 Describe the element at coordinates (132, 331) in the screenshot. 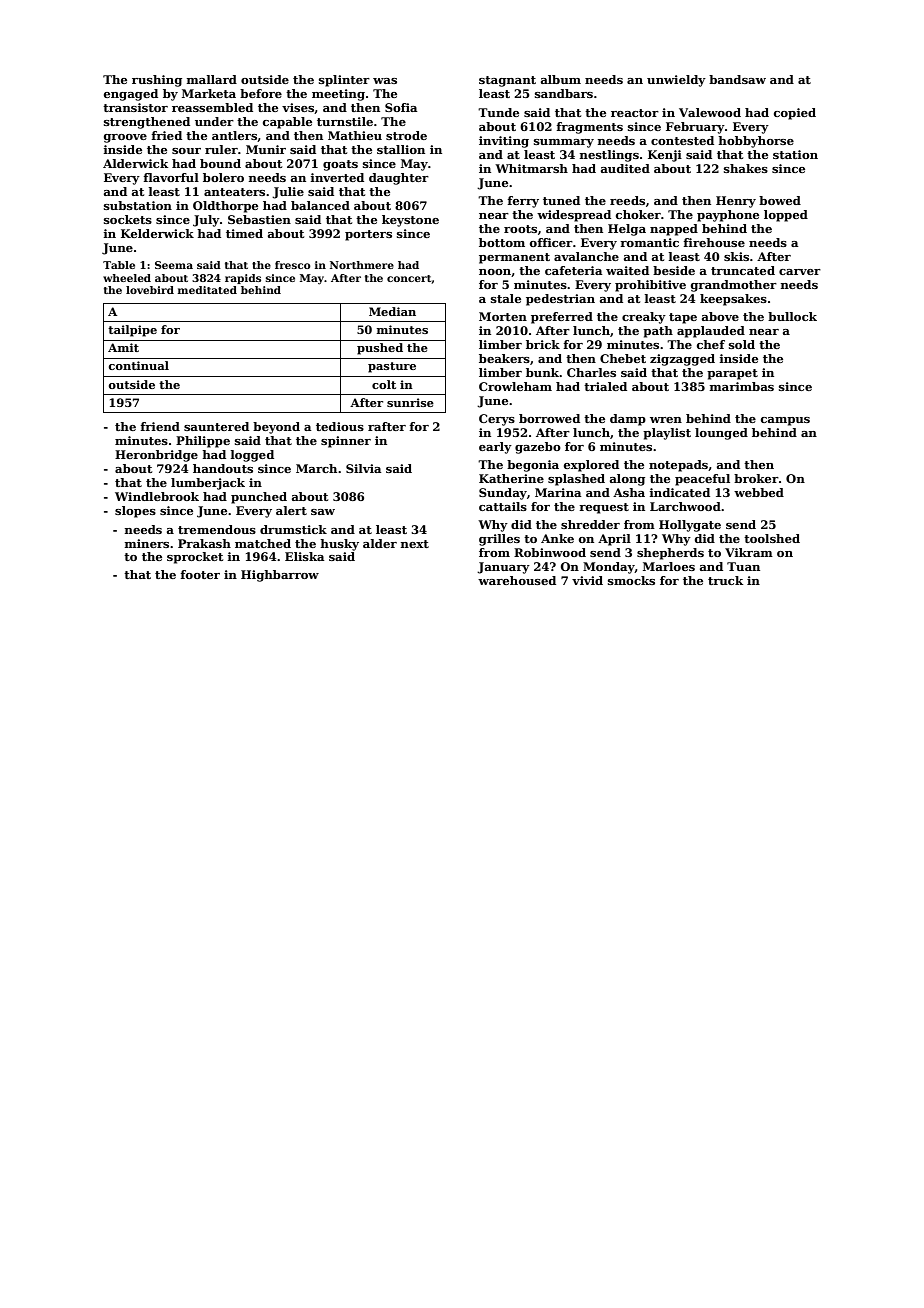

I see `tailpipe` at that location.
